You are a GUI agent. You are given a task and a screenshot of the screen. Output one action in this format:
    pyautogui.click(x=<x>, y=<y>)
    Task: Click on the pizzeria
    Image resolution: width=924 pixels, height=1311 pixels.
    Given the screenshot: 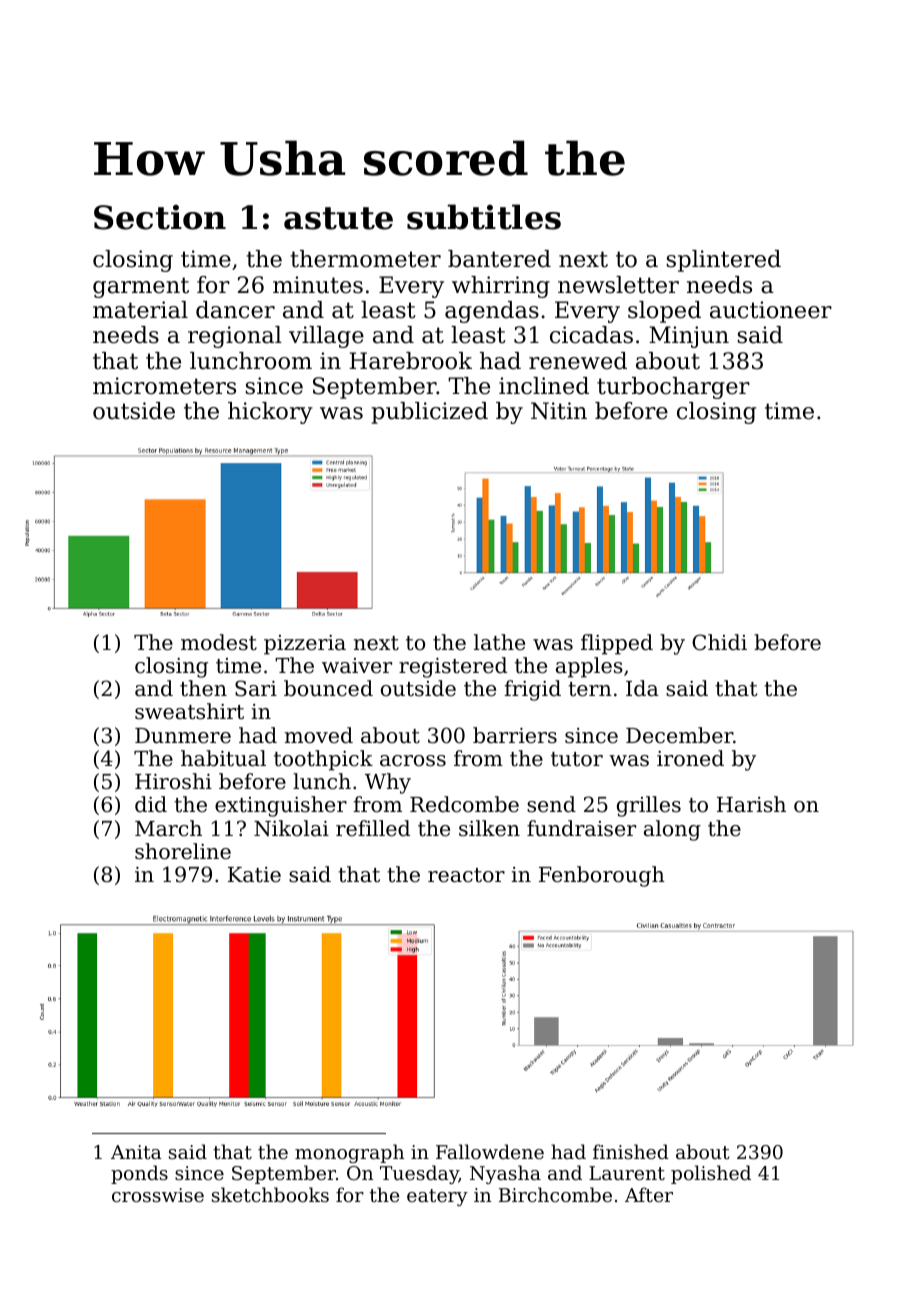 What is the action you would take?
    pyautogui.click(x=305, y=645)
